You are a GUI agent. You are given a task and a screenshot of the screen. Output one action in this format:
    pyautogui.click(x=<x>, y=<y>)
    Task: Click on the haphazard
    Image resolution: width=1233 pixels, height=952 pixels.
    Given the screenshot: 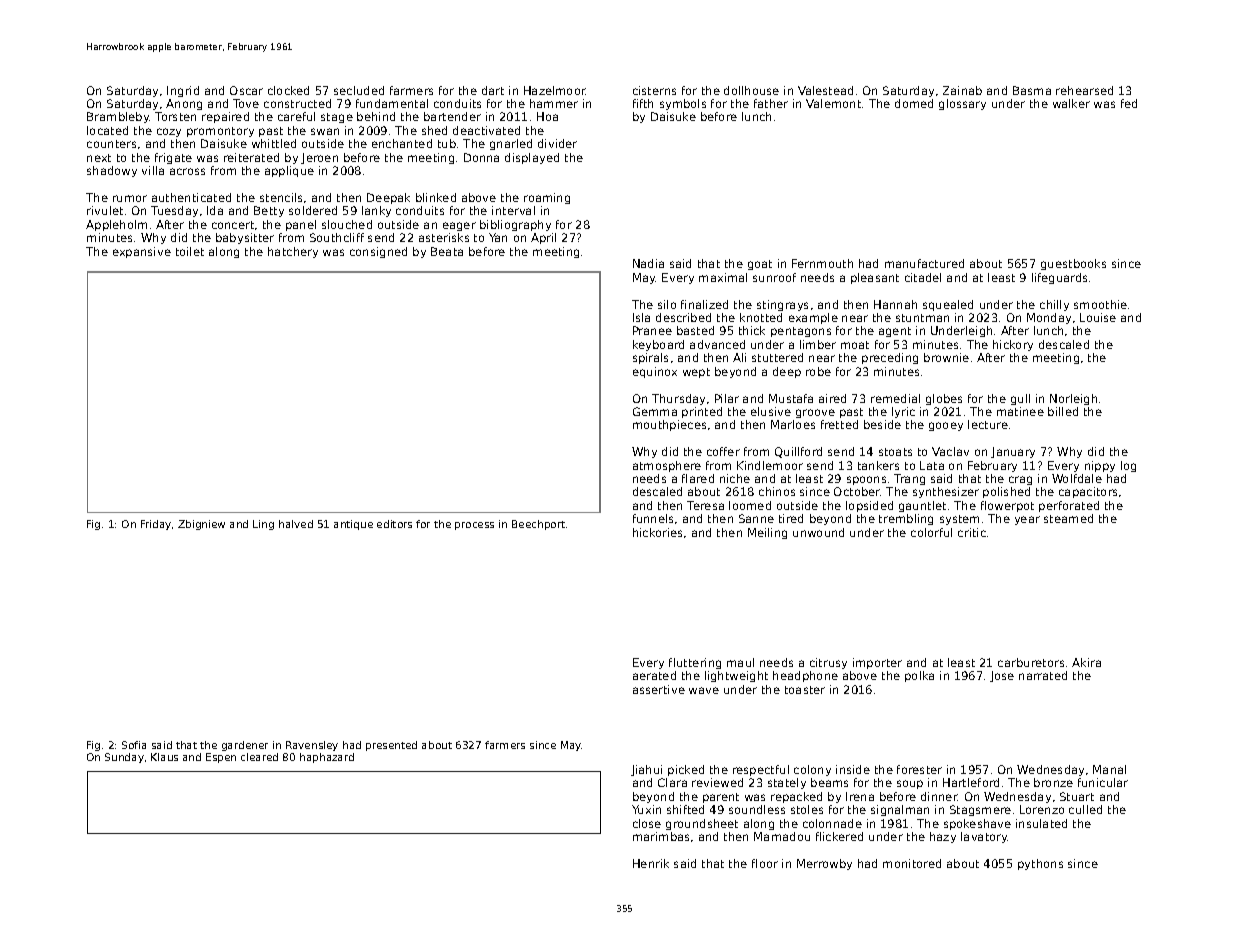 What is the action you would take?
    pyautogui.click(x=327, y=758)
